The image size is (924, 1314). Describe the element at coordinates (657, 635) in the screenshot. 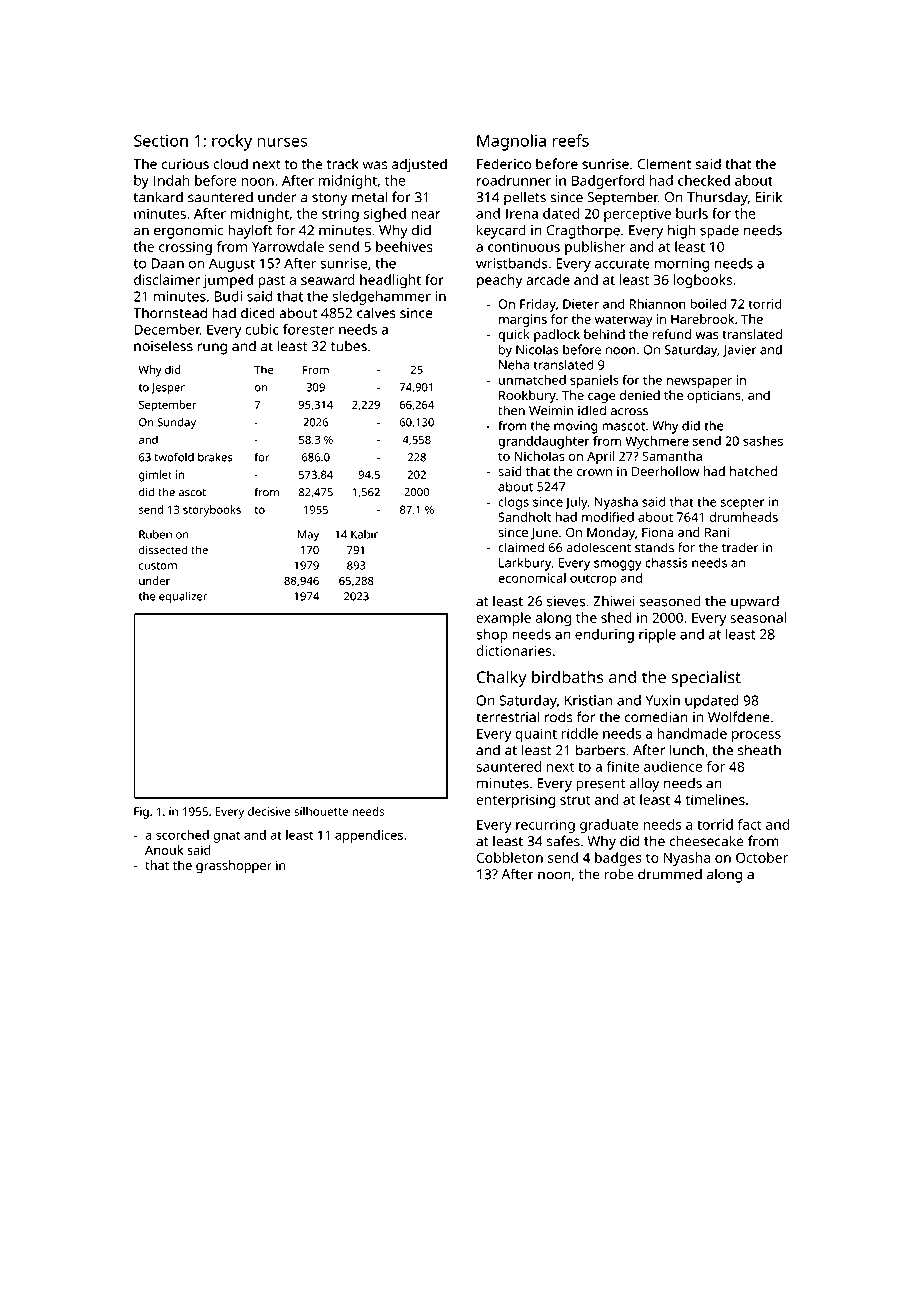

I see `ripple` at that location.
